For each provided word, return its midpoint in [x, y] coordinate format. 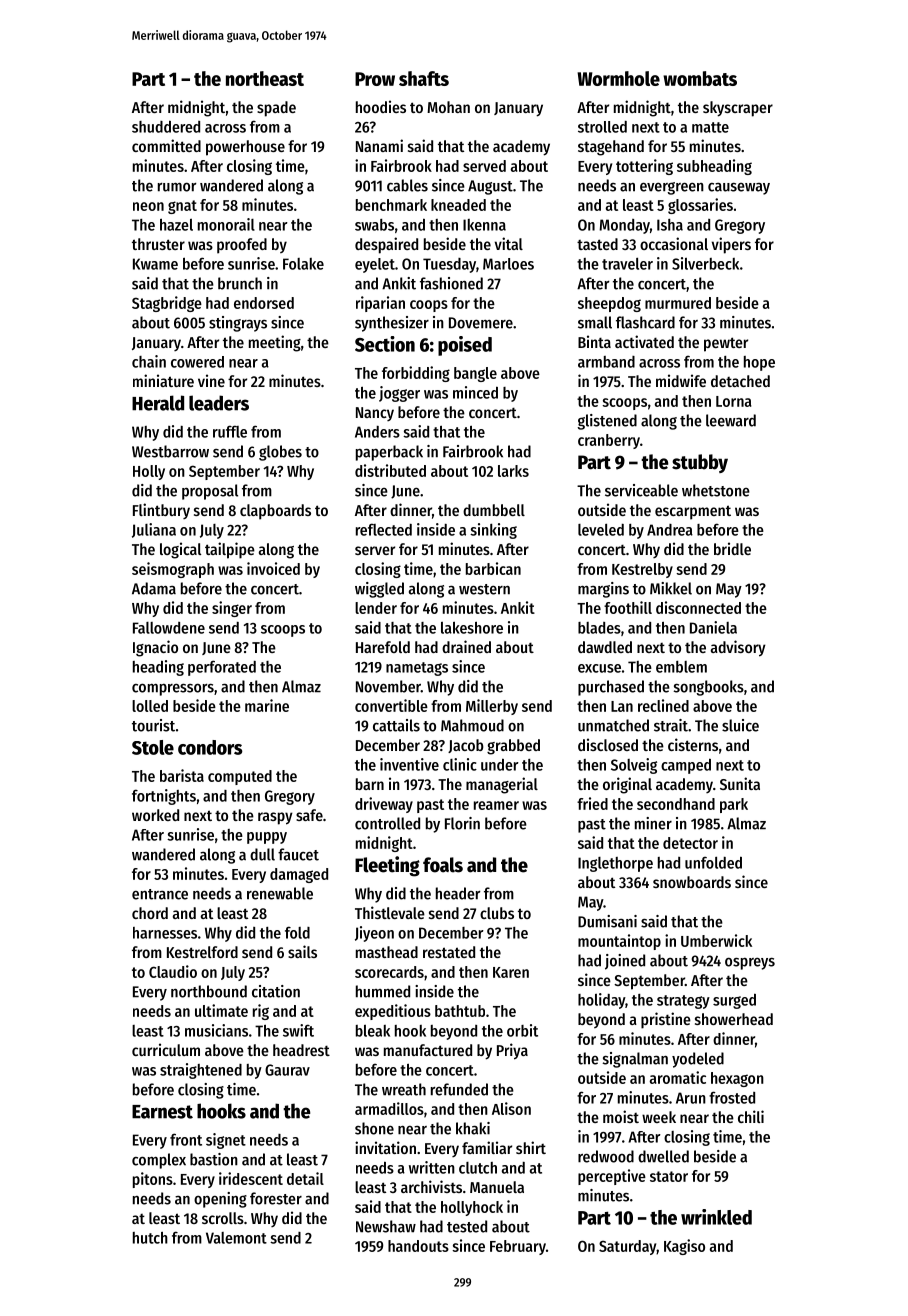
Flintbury [161, 511]
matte [710, 127]
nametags [417, 669]
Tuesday [449, 265]
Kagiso [684, 1247]
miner [653, 823]
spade [276, 109]
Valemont [236, 1238]
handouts [418, 1246]
